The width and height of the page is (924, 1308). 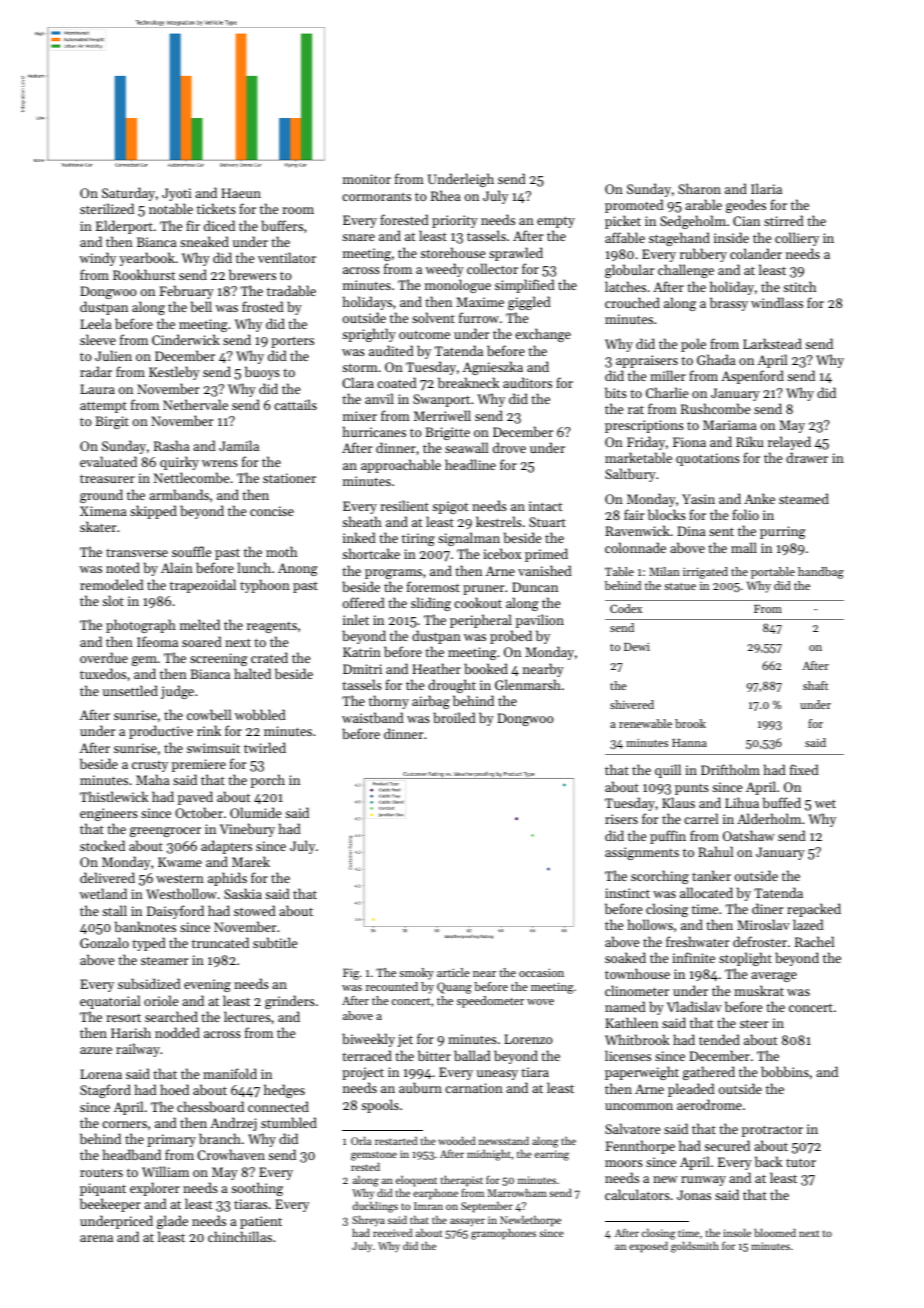 I want to click on inked, so click(x=359, y=537).
